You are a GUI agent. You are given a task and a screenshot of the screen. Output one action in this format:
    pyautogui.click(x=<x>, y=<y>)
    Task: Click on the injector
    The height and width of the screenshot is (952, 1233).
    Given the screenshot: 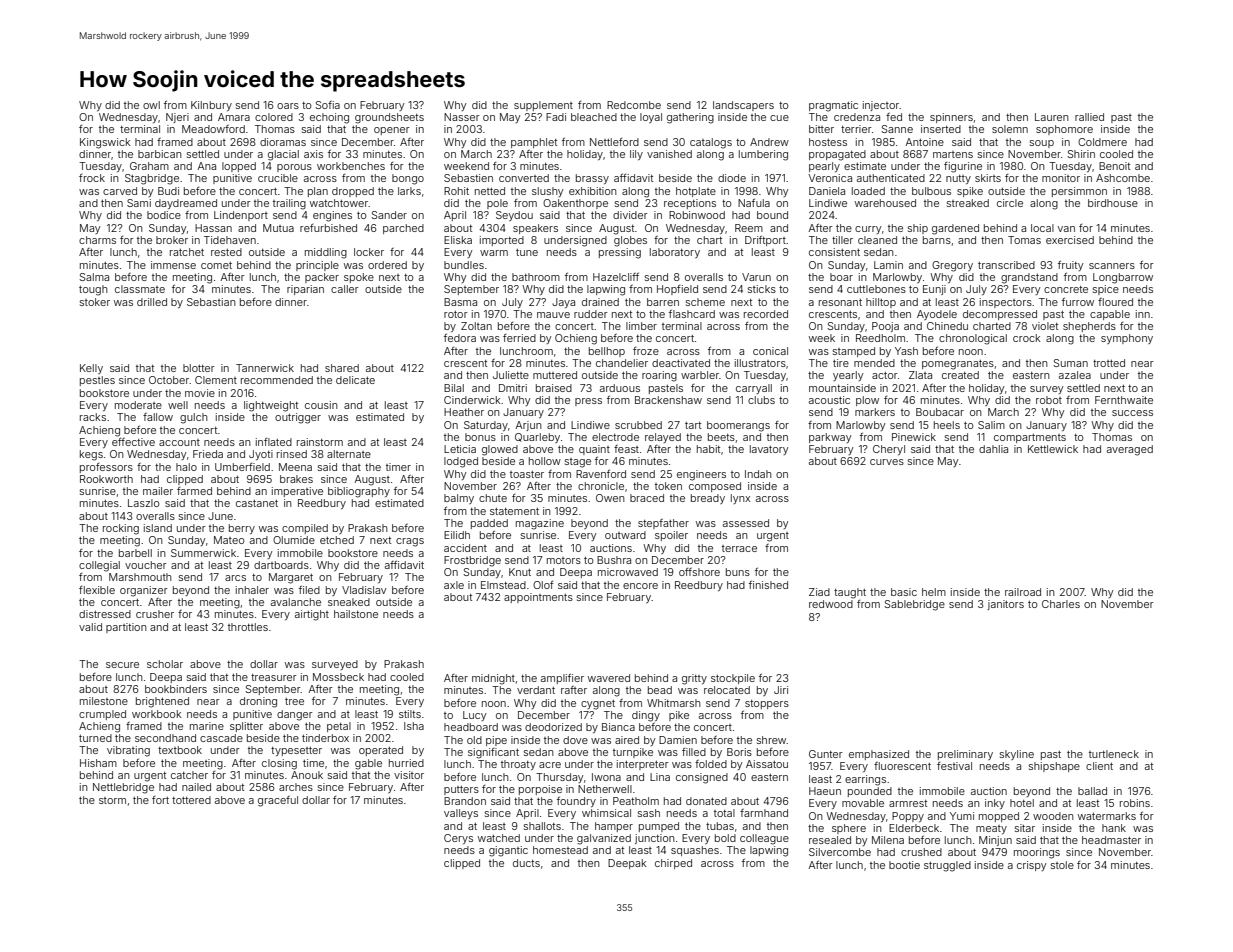 What is the action you would take?
    pyautogui.click(x=881, y=106)
